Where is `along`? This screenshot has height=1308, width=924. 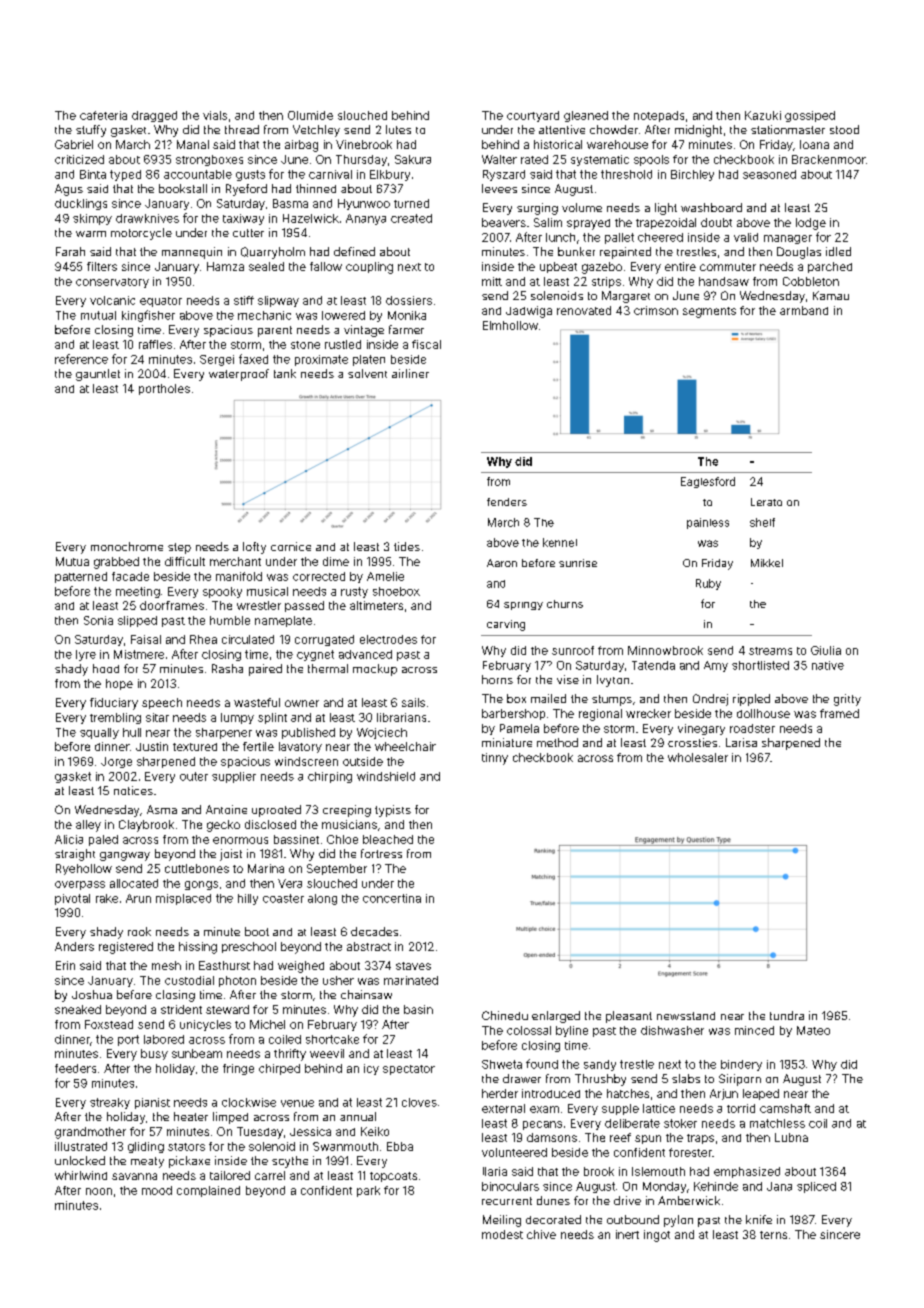 along is located at coordinates (322, 899).
